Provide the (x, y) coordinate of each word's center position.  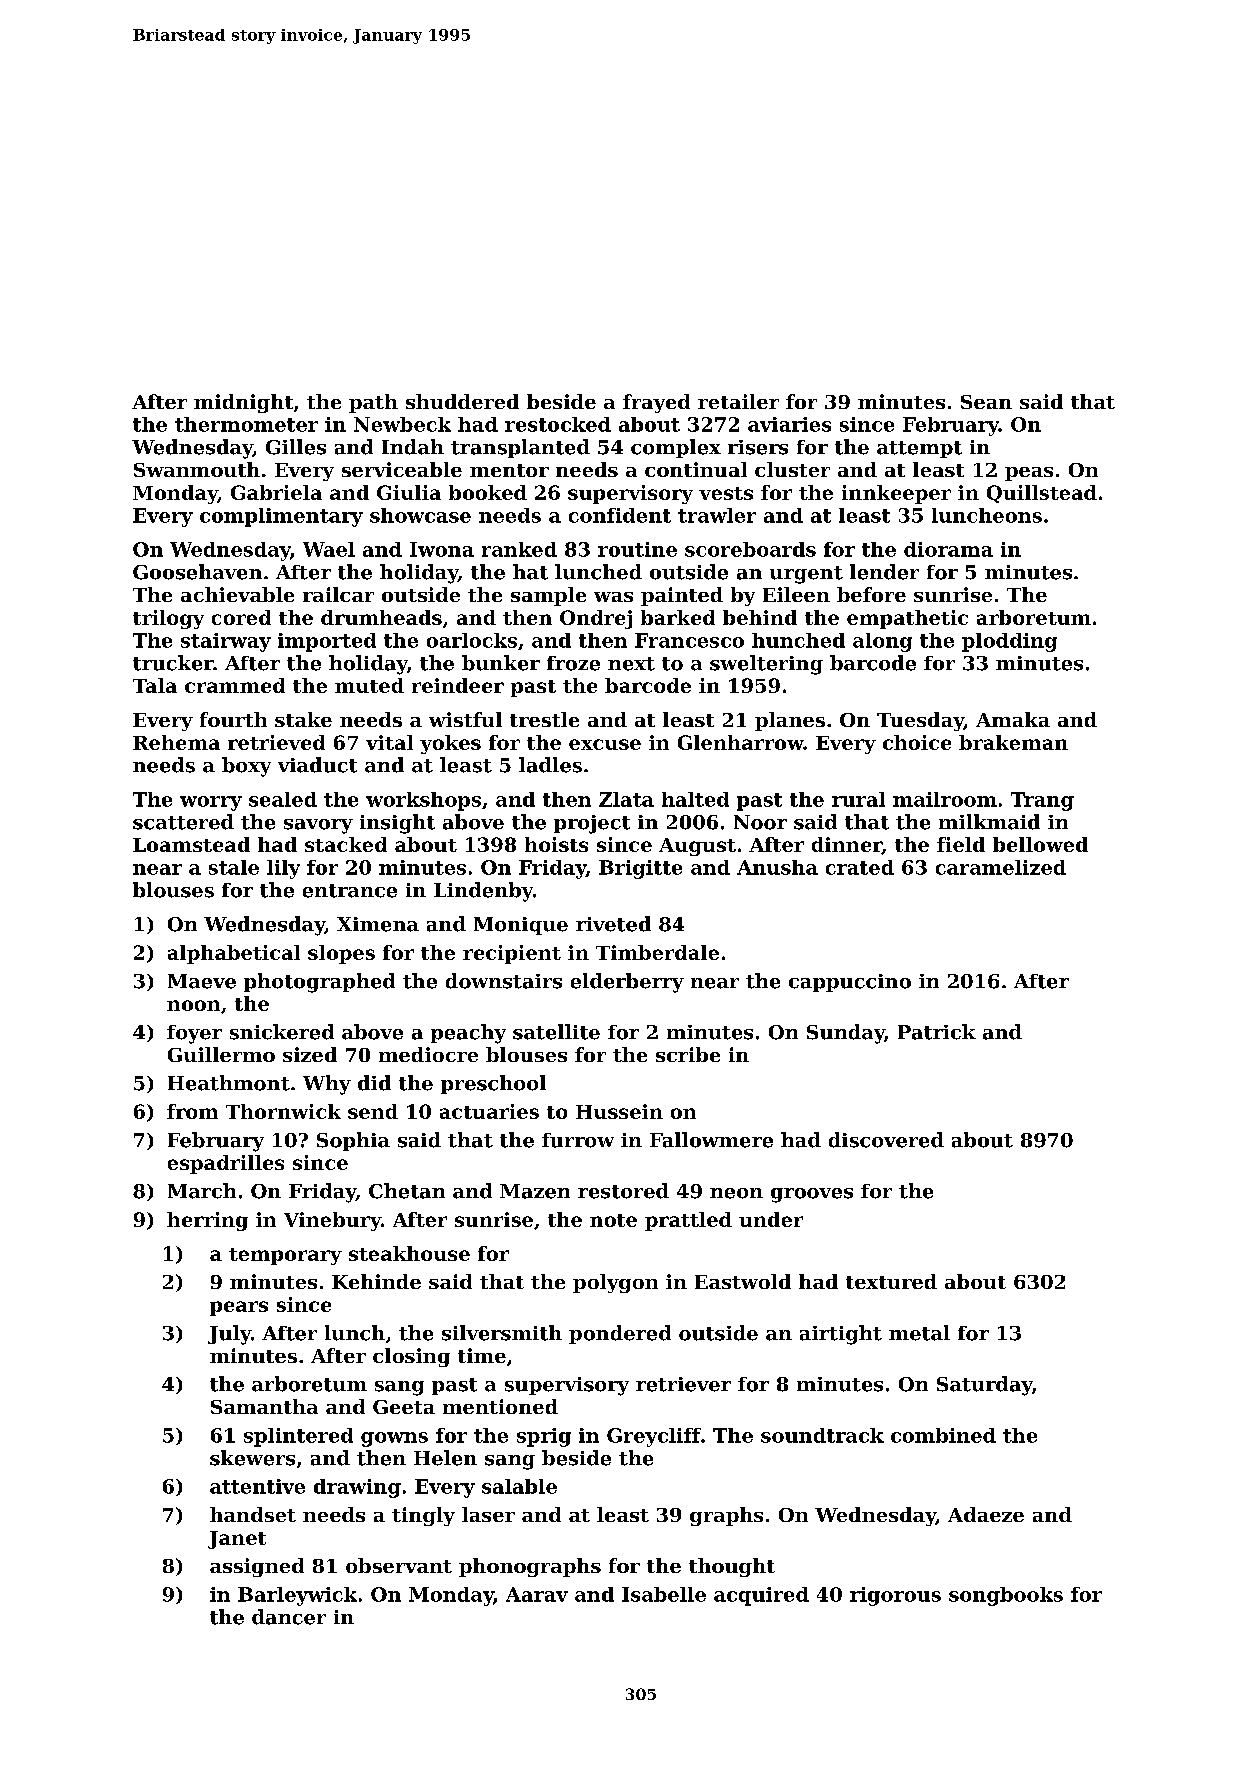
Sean (986, 402)
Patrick (937, 1032)
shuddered (462, 401)
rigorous (895, 1596)
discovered (886, 1140)
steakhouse (409, 1253)
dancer (289, 1617)
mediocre (428, 1054)
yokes (450, 744)
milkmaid (989, 822)
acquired (761, 1596)
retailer (738, 401)
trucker (173, 663)
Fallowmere (711, 1140)
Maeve (202, 981)
